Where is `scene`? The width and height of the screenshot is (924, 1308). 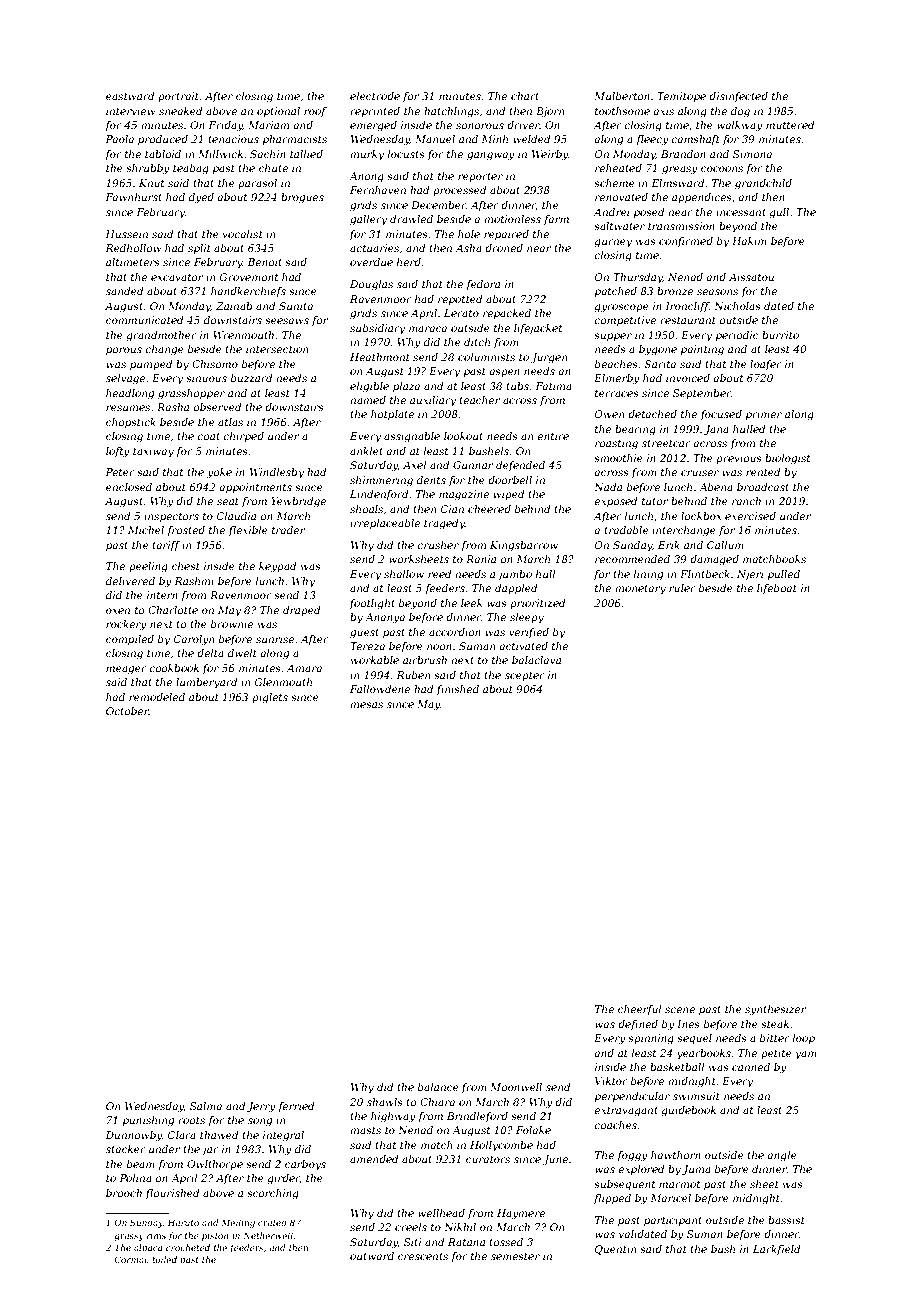 scene is located at coordinates (680, 1010).
